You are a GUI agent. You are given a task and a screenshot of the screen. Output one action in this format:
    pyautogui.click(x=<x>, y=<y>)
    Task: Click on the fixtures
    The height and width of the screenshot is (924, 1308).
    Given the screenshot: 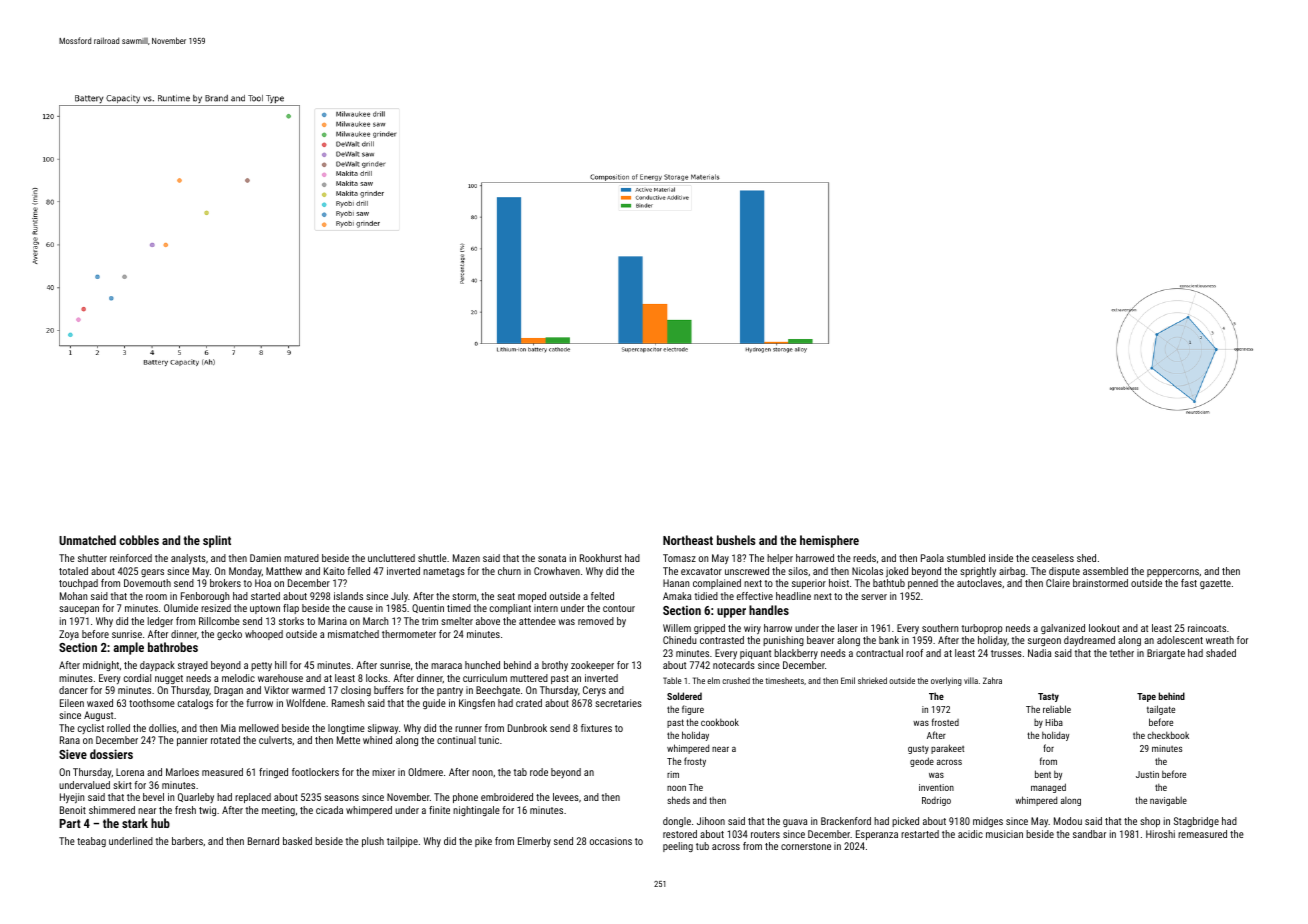 What is the action you would take?
    pyautogui.click(x=596, y=728)
